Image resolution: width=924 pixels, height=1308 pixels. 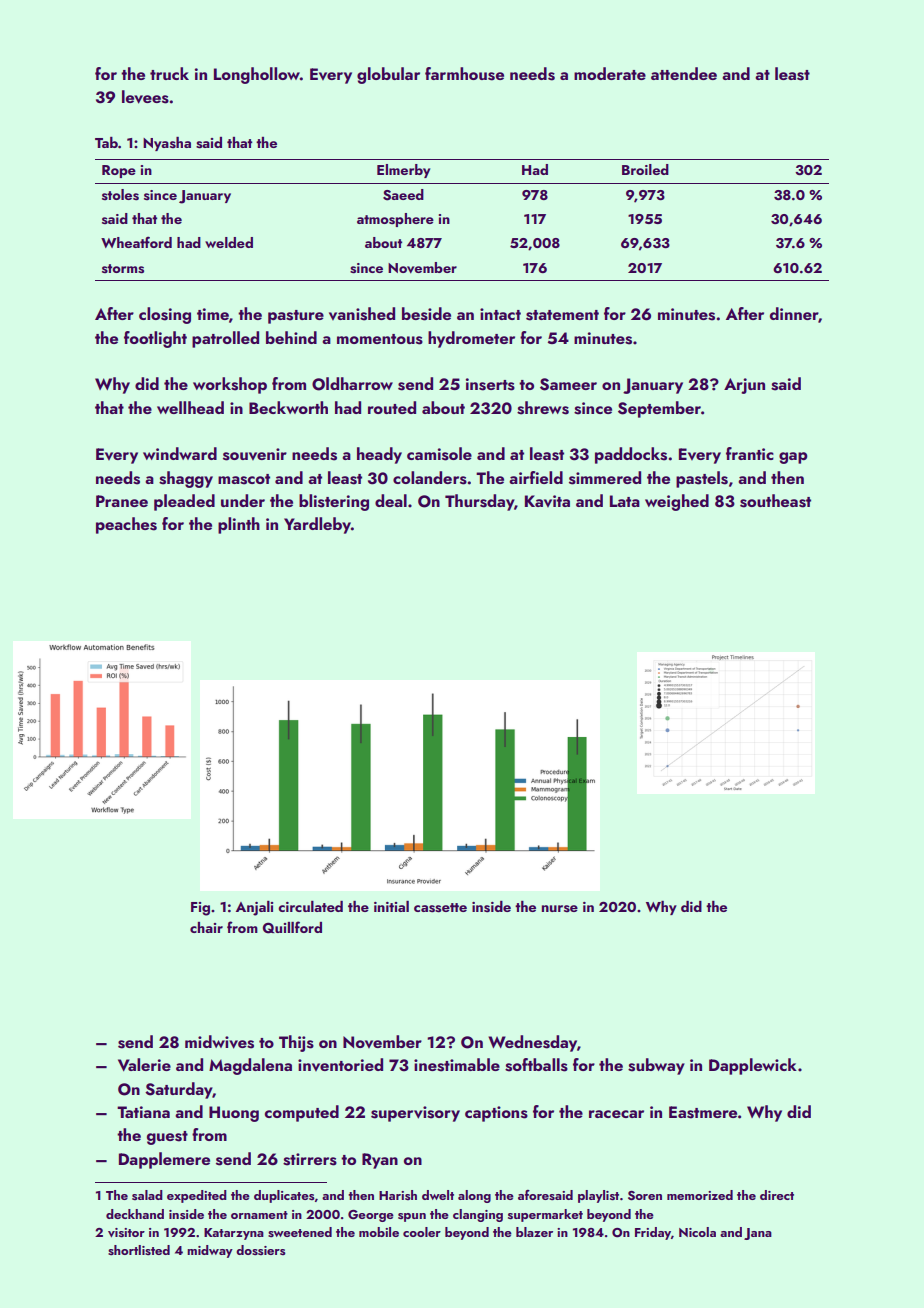 What do you see at coordinates (254, 908) in the page?
I see `Anjali` at bounding box center [254, 908].
